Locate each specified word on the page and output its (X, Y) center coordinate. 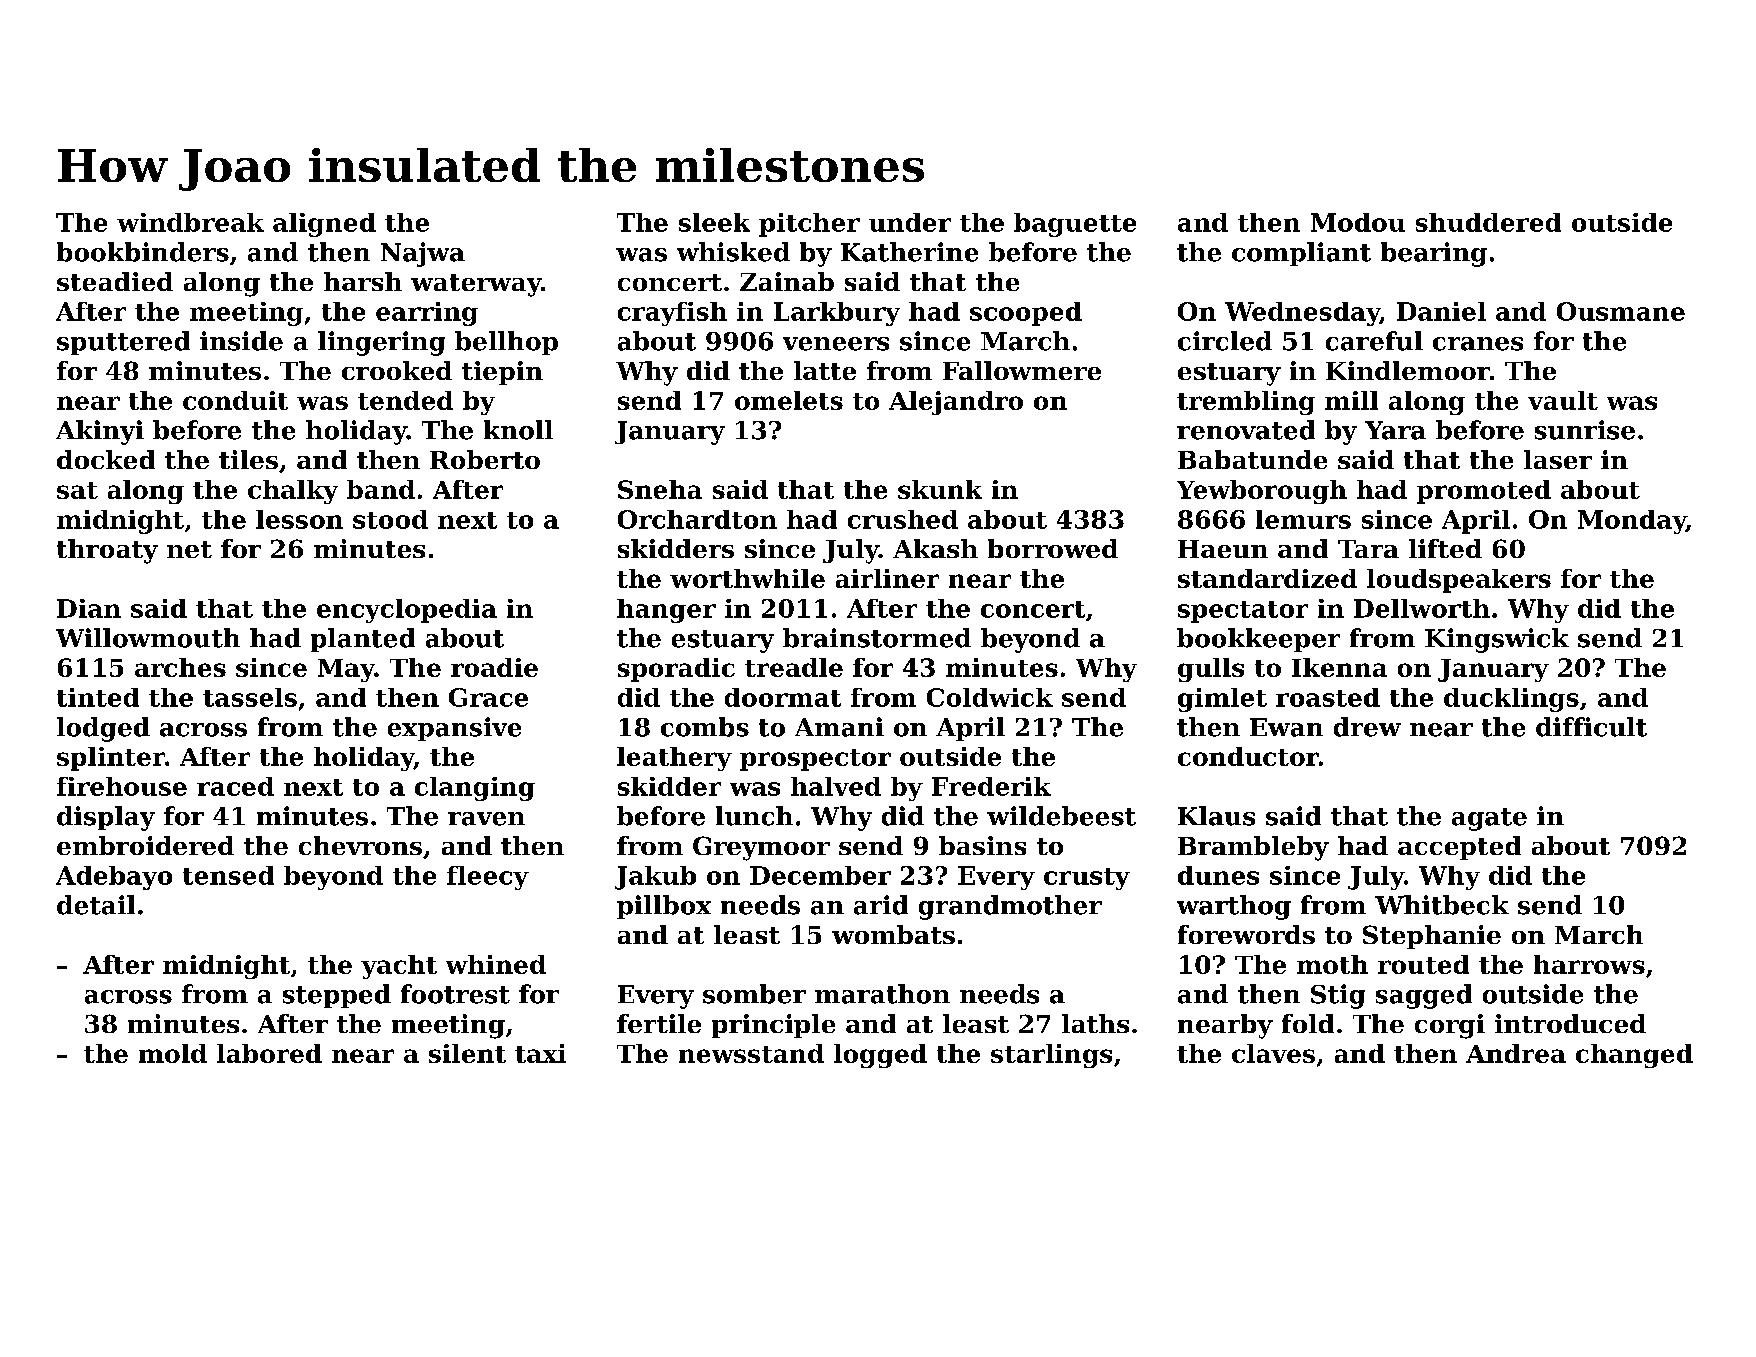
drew (1367, 727)
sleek (714, 222)
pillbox (664, 907)
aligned (324, 225)
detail (96, 905)
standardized (1267, 578)
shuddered (1488, 222)
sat (77, 490)
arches (180, 667)
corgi (1450, 1026)
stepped (337, 996)
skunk (940, 489)
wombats (893, 934)
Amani (839, 727)
